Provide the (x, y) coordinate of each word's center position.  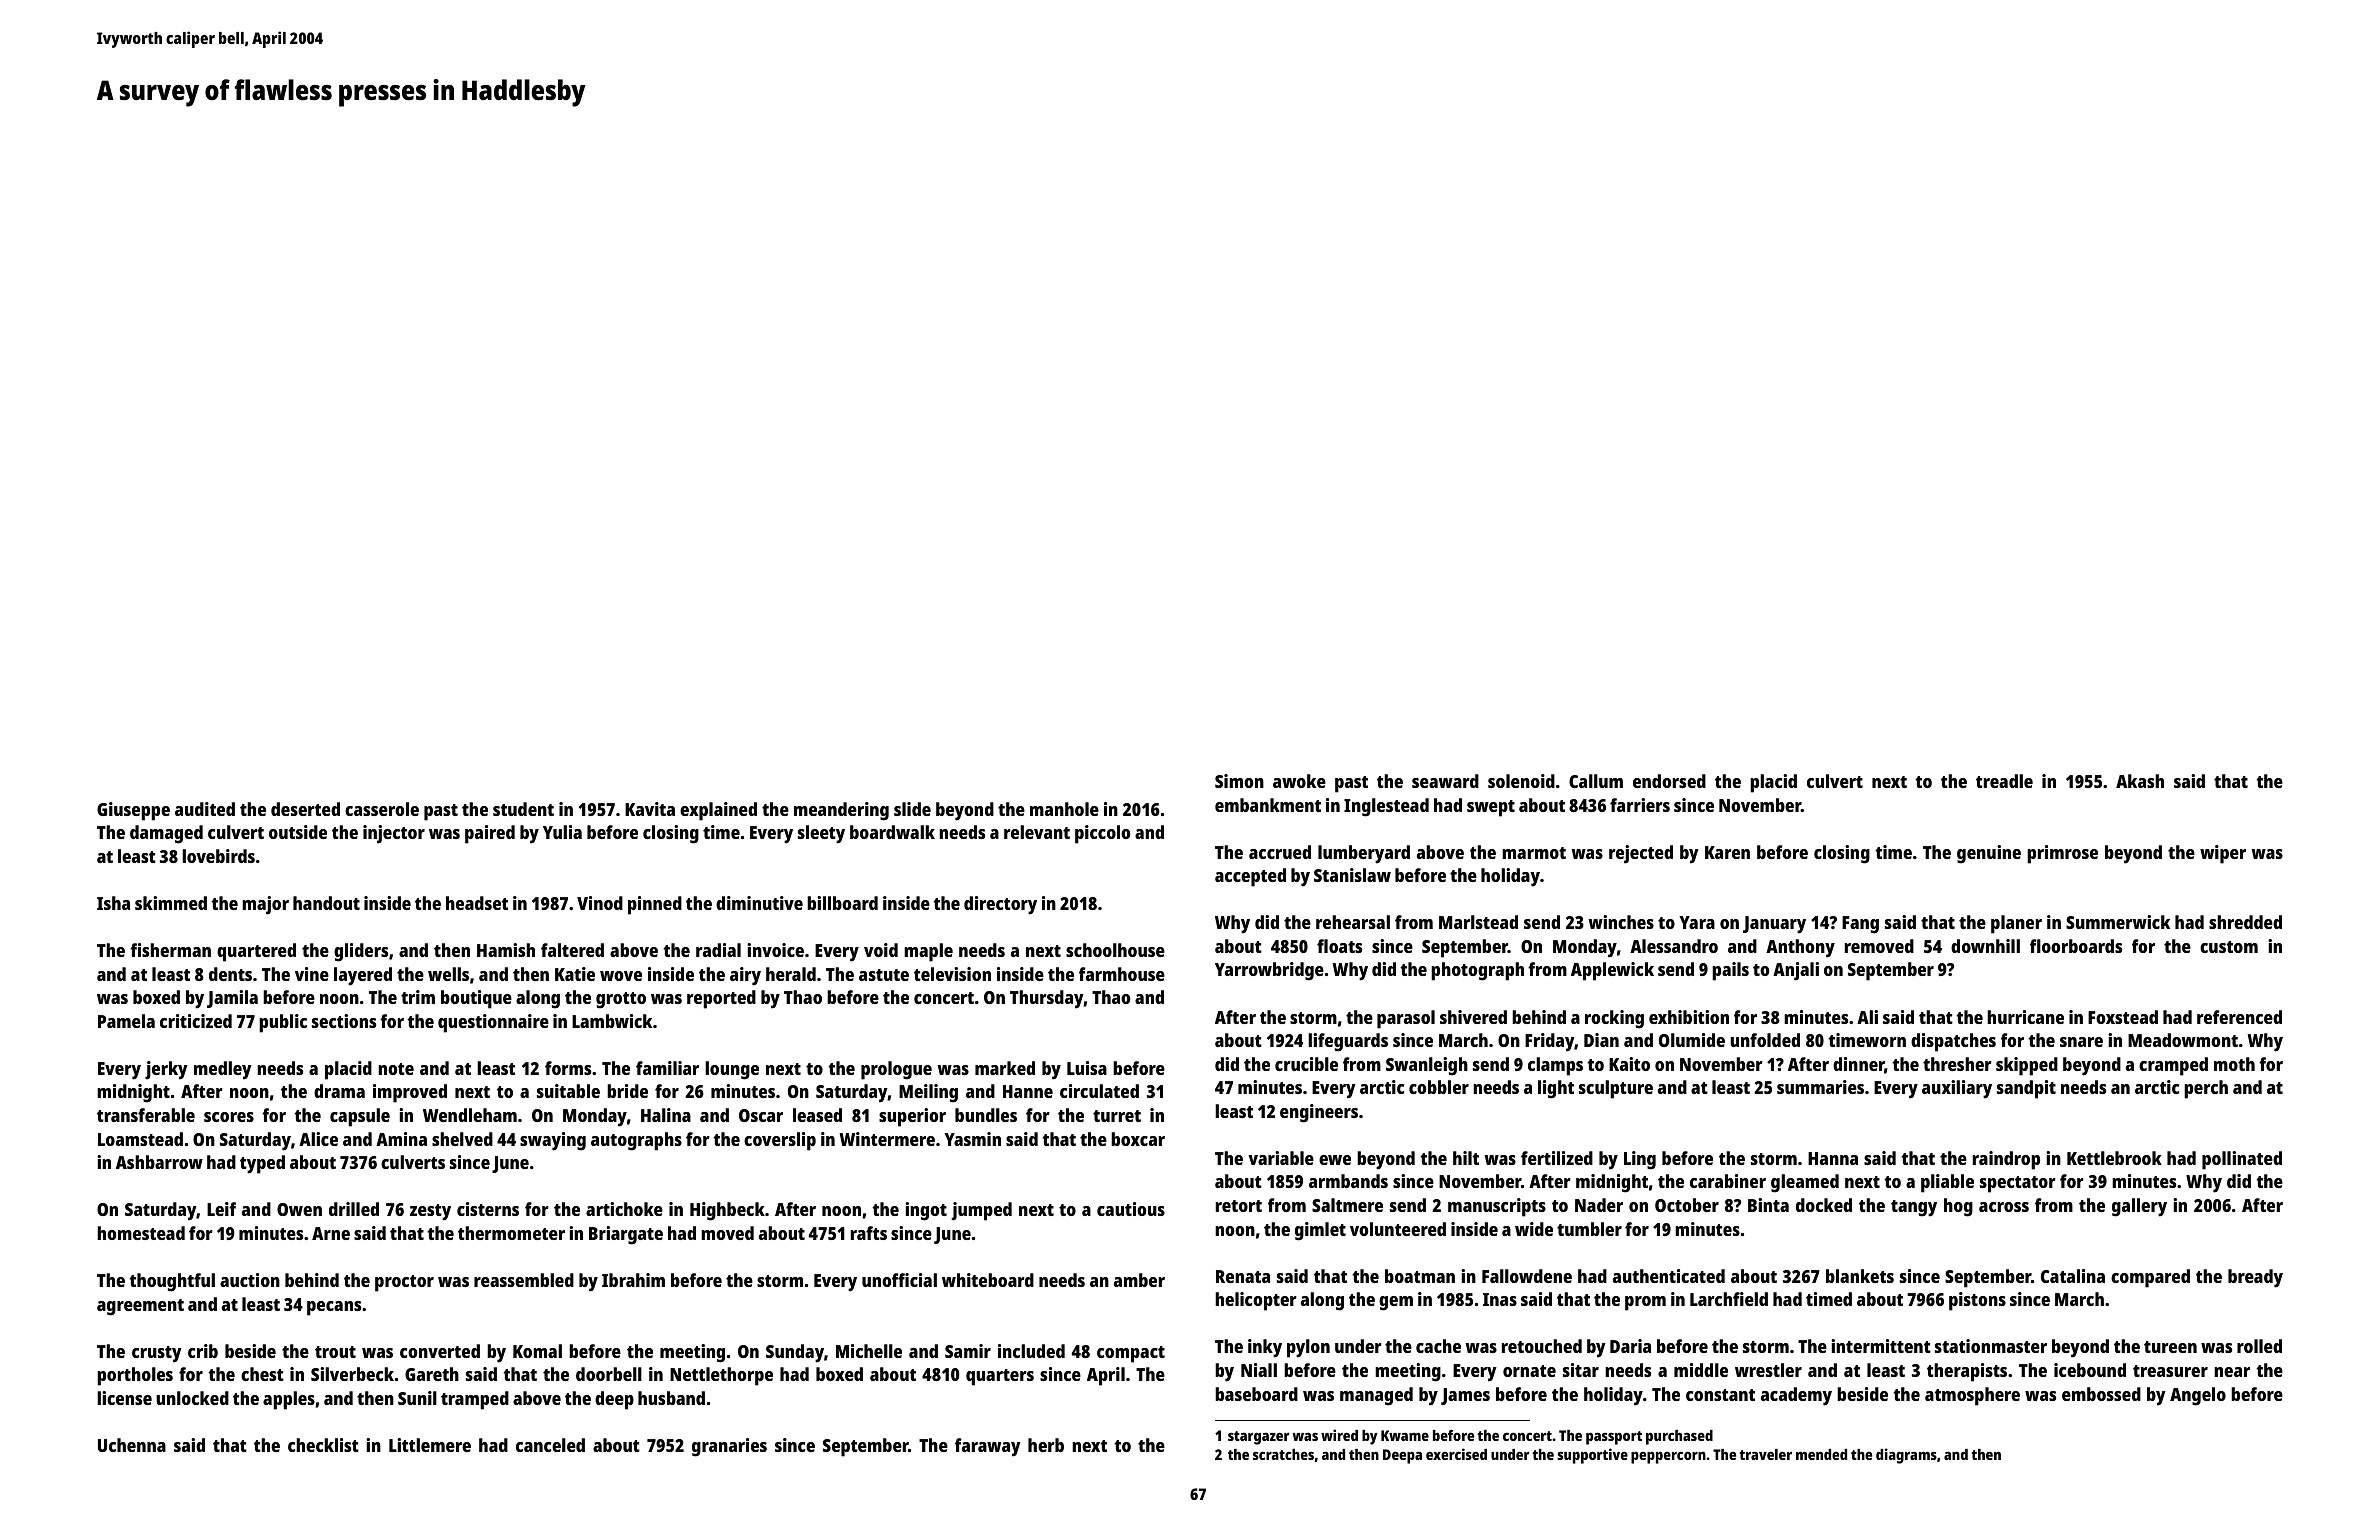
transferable (146, 1115)
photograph (1477, 971)
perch (2206, 1089)
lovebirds (218, 856)
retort (1239, 1206)
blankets (1860, 1276)
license (124, 1398)
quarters (1000, 1377)
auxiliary (1957, 1089)
